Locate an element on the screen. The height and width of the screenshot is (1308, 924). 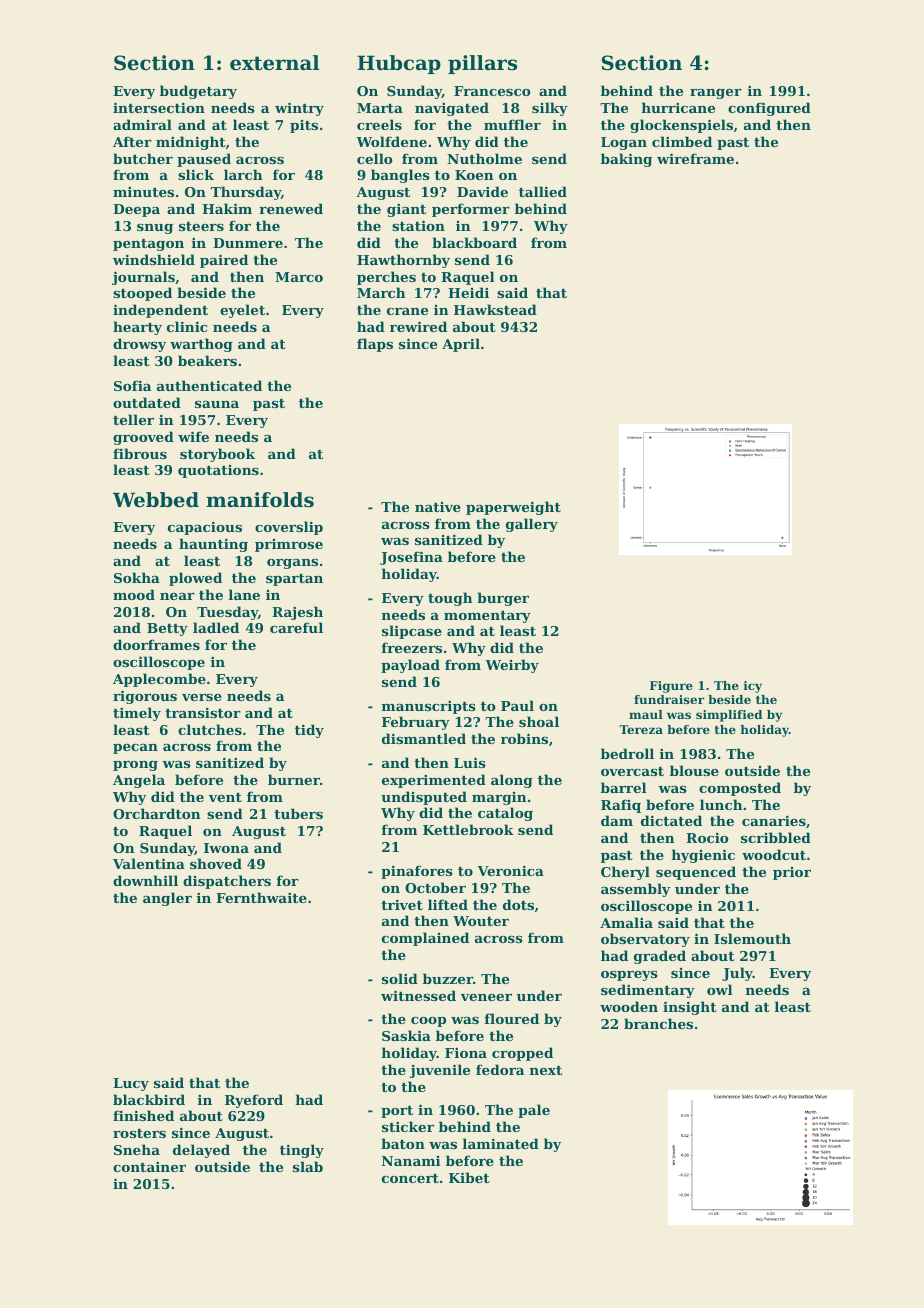
budgetary is located at coordinates (198, 92).
